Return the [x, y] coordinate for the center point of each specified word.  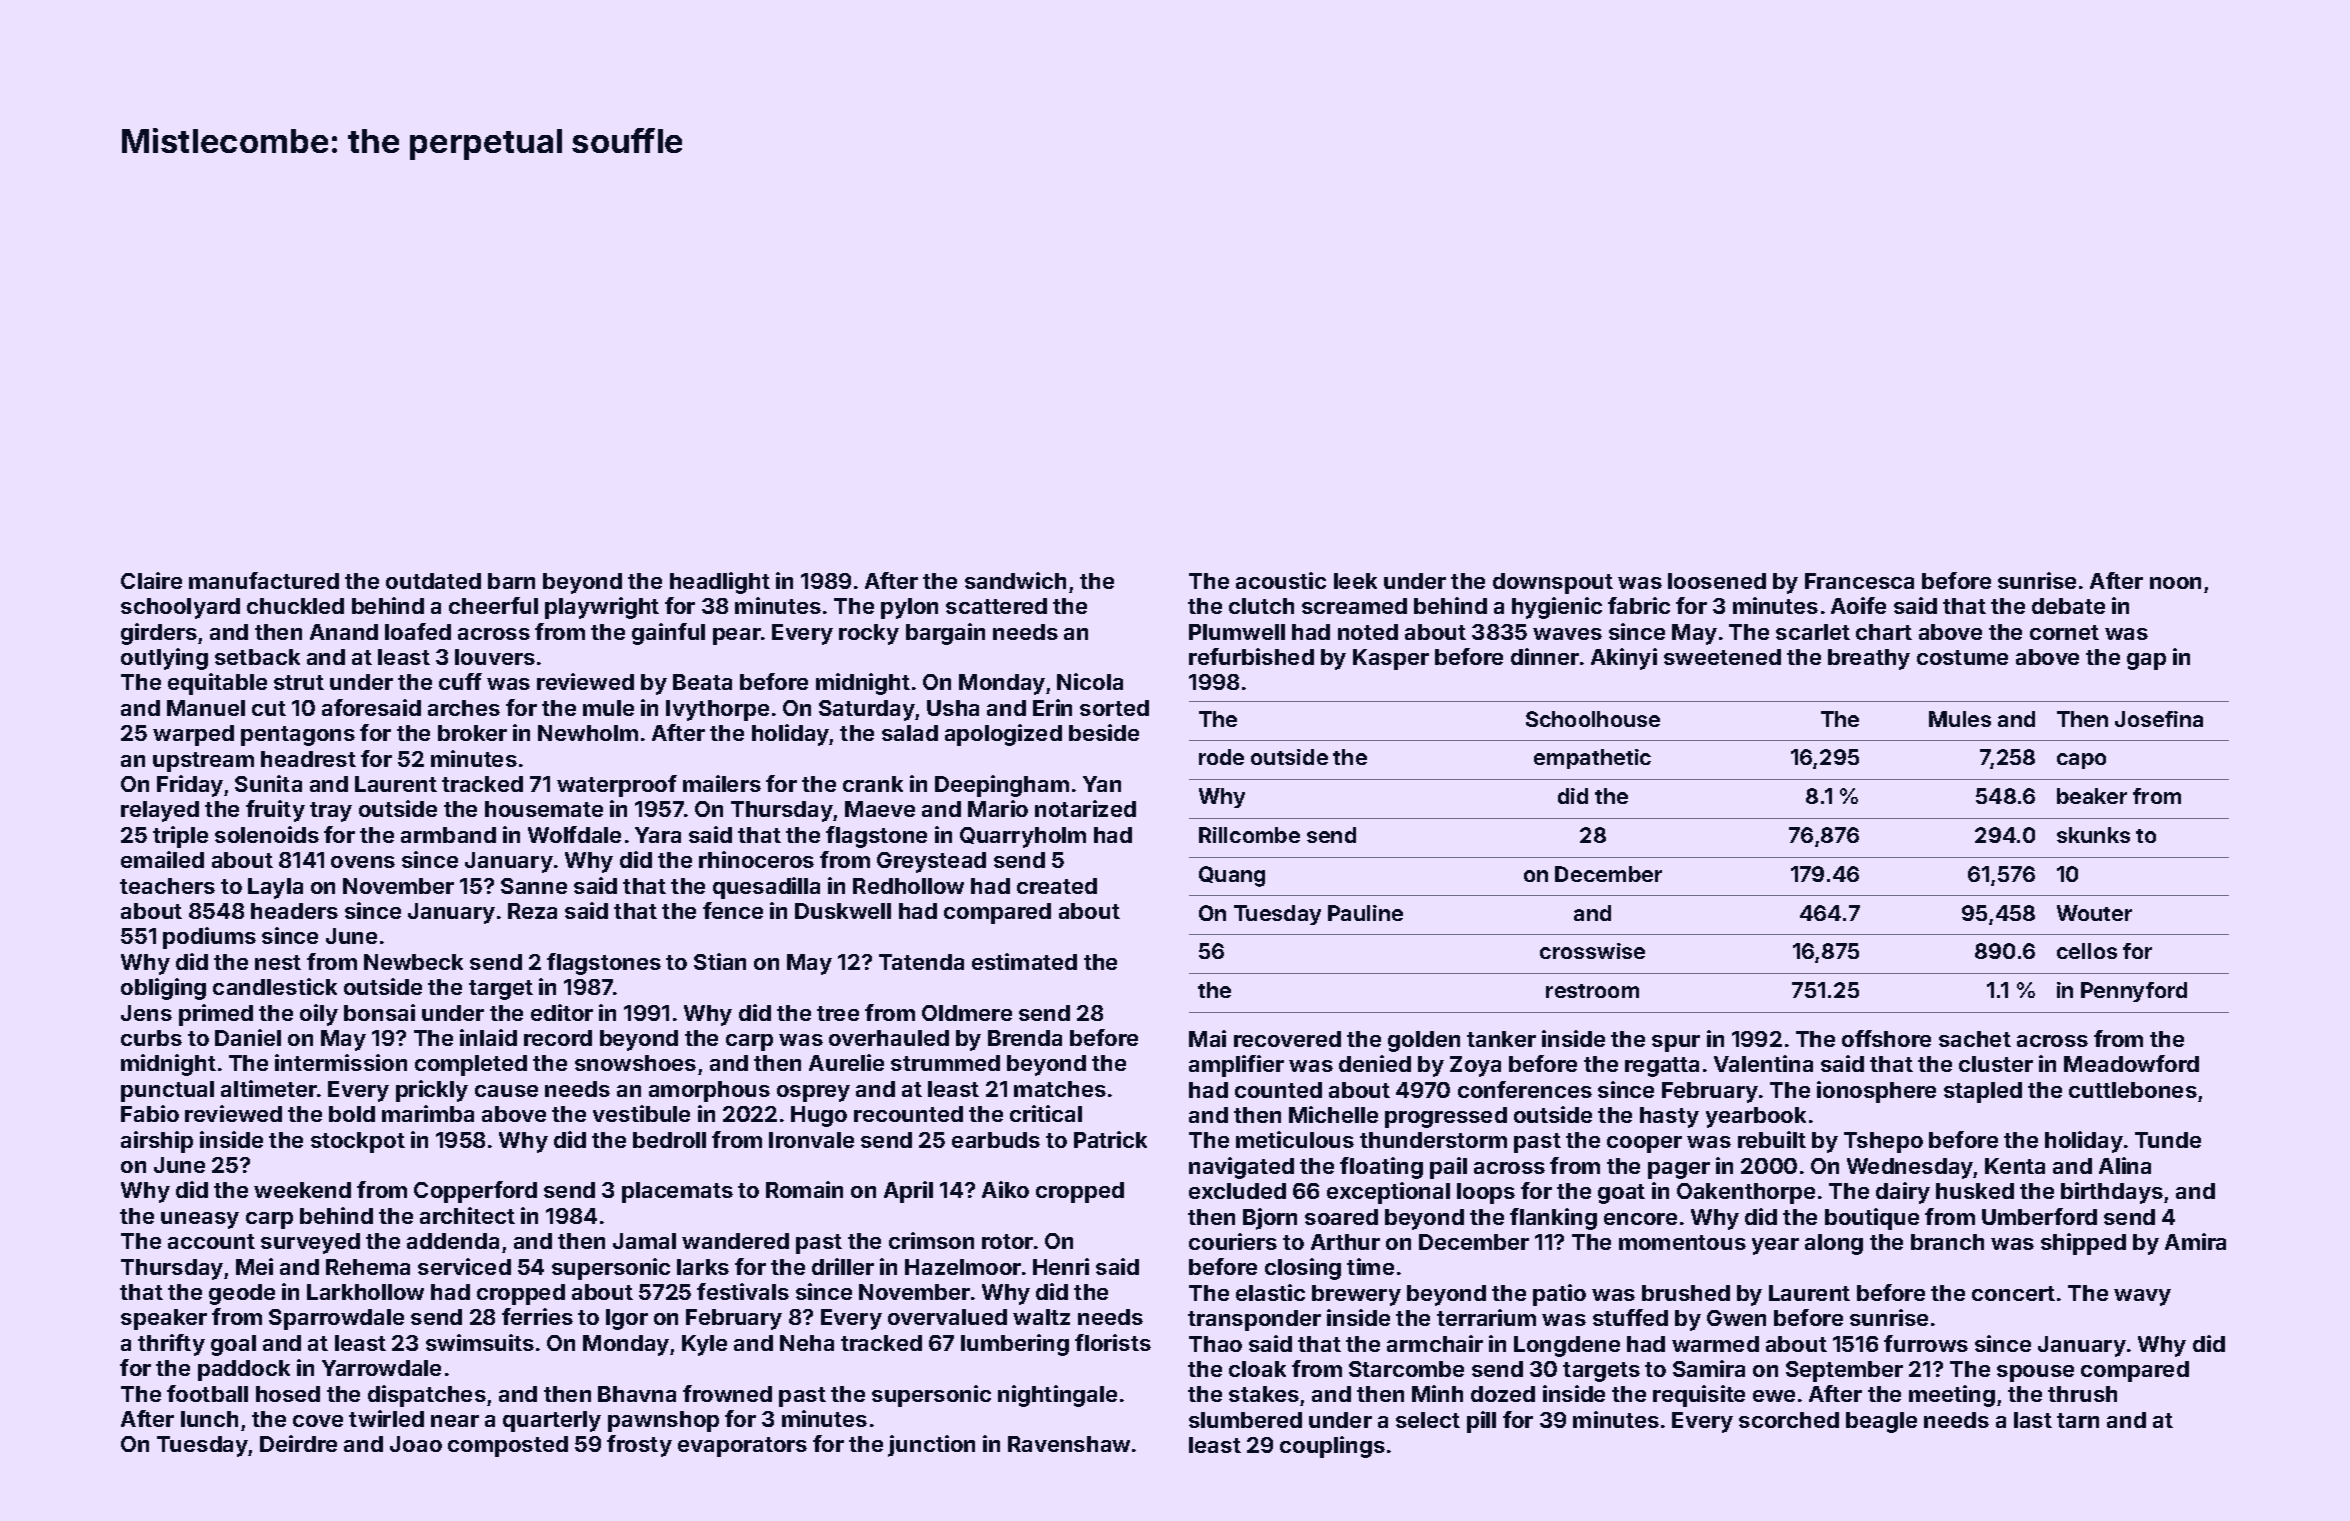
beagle [1881, 1422]
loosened [1717, 581]
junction [931, 1446]
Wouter [2094, 913]
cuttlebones [2133, 1090]
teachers [167, 886]
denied [1375, 1063]
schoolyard [180, 608]
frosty [639, 1446]
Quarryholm [1023, 837]
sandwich [1015, 580]
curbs [151, 1038]
